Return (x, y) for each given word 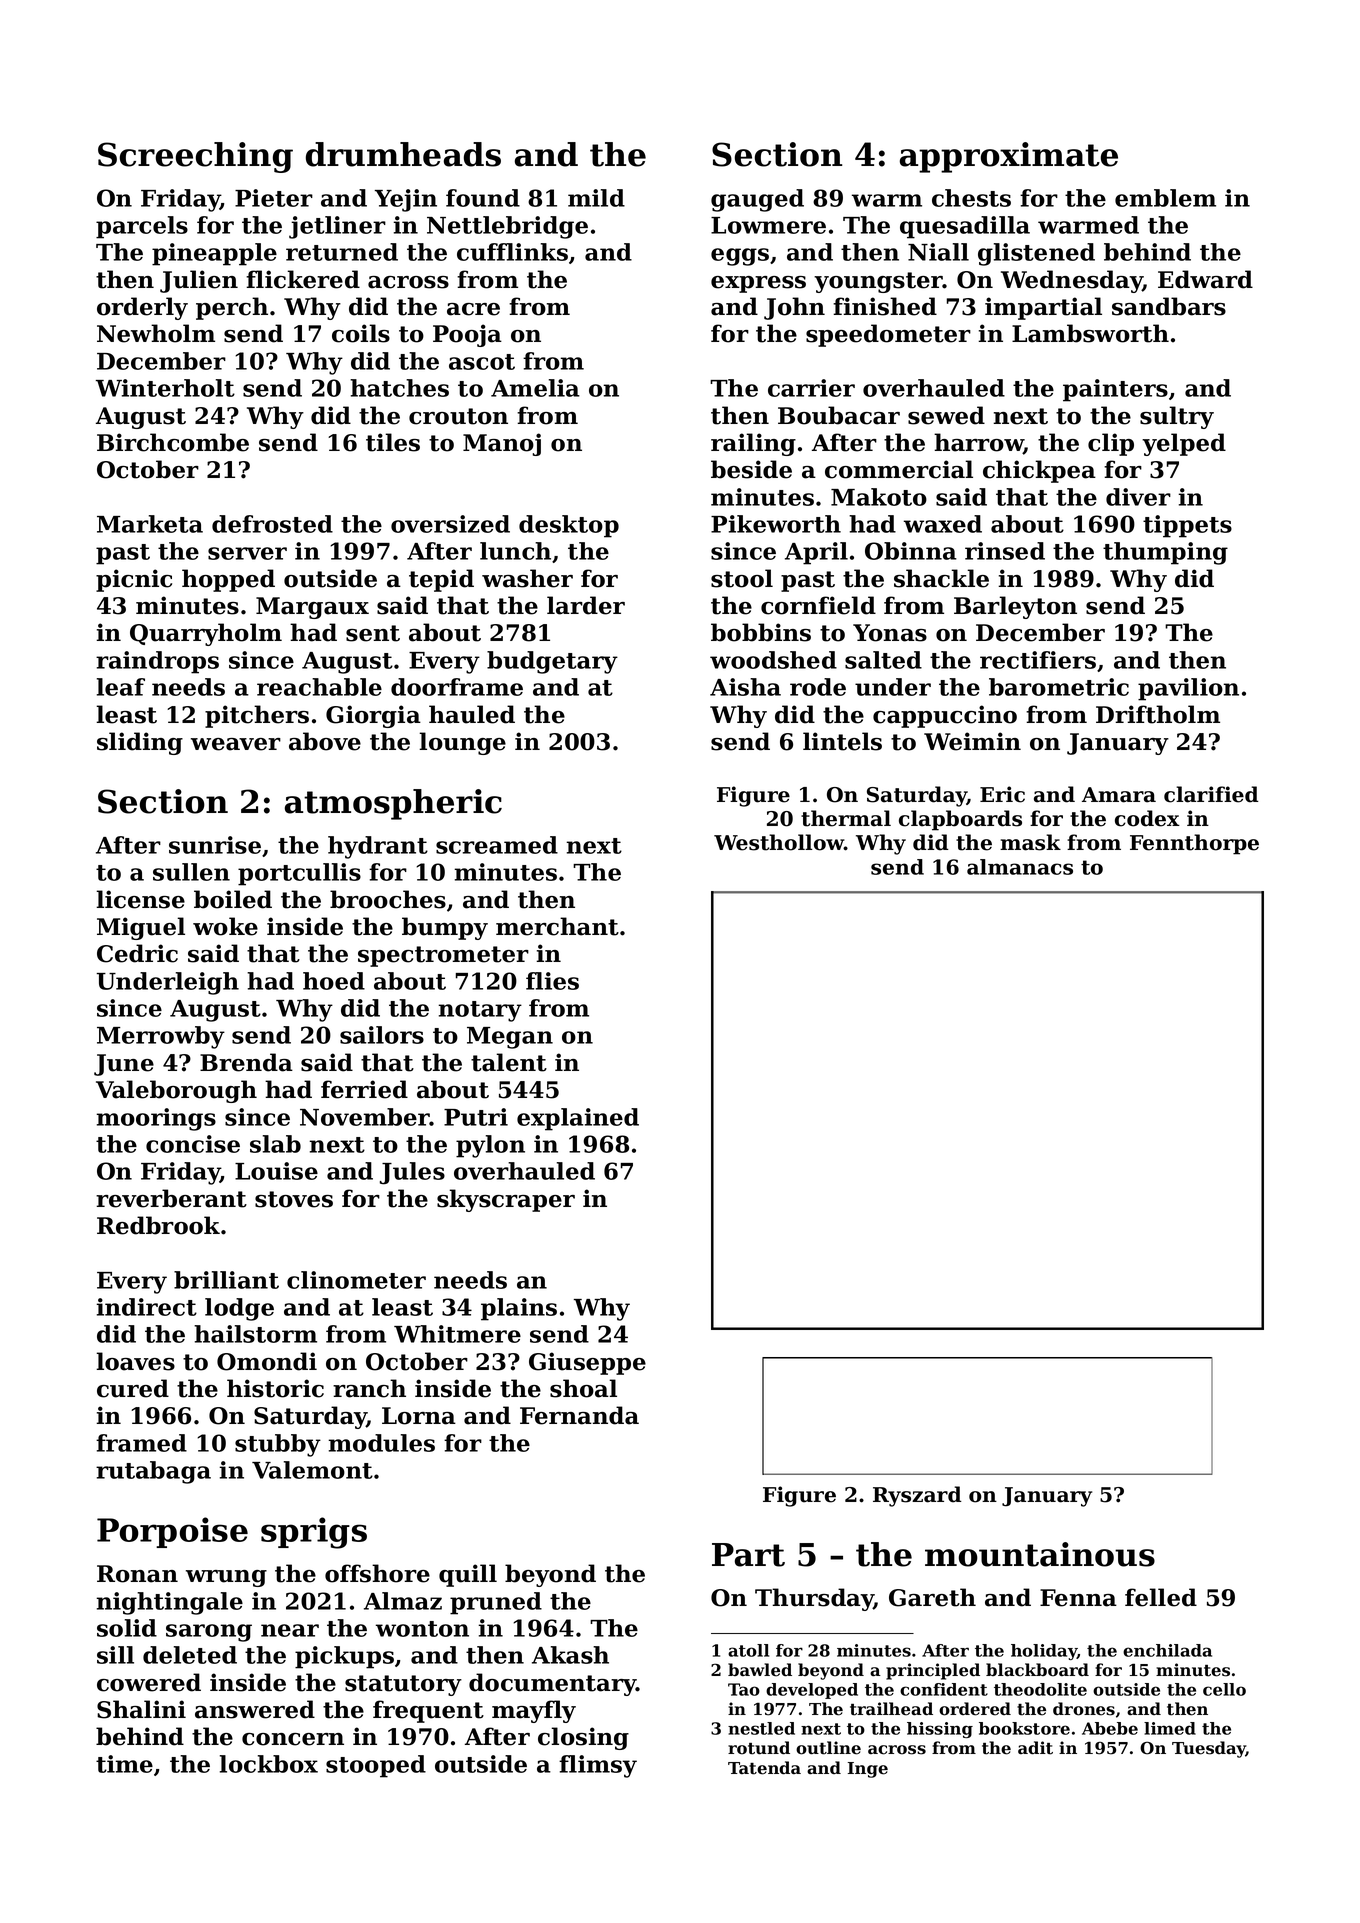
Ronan (137, 1574)
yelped (1184, 444)
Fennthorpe (1194, 844)
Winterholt (165, 388)
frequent (428, 1711)
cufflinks (512, 252)
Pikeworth (776, 524)
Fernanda (579, 1415)
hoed (334, 981)
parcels (142, 227)
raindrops (157, 662)
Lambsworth (1090, 333)
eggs (740, 257)
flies (552, 981)
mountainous (1040, 1554)
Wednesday (1072, 281)
